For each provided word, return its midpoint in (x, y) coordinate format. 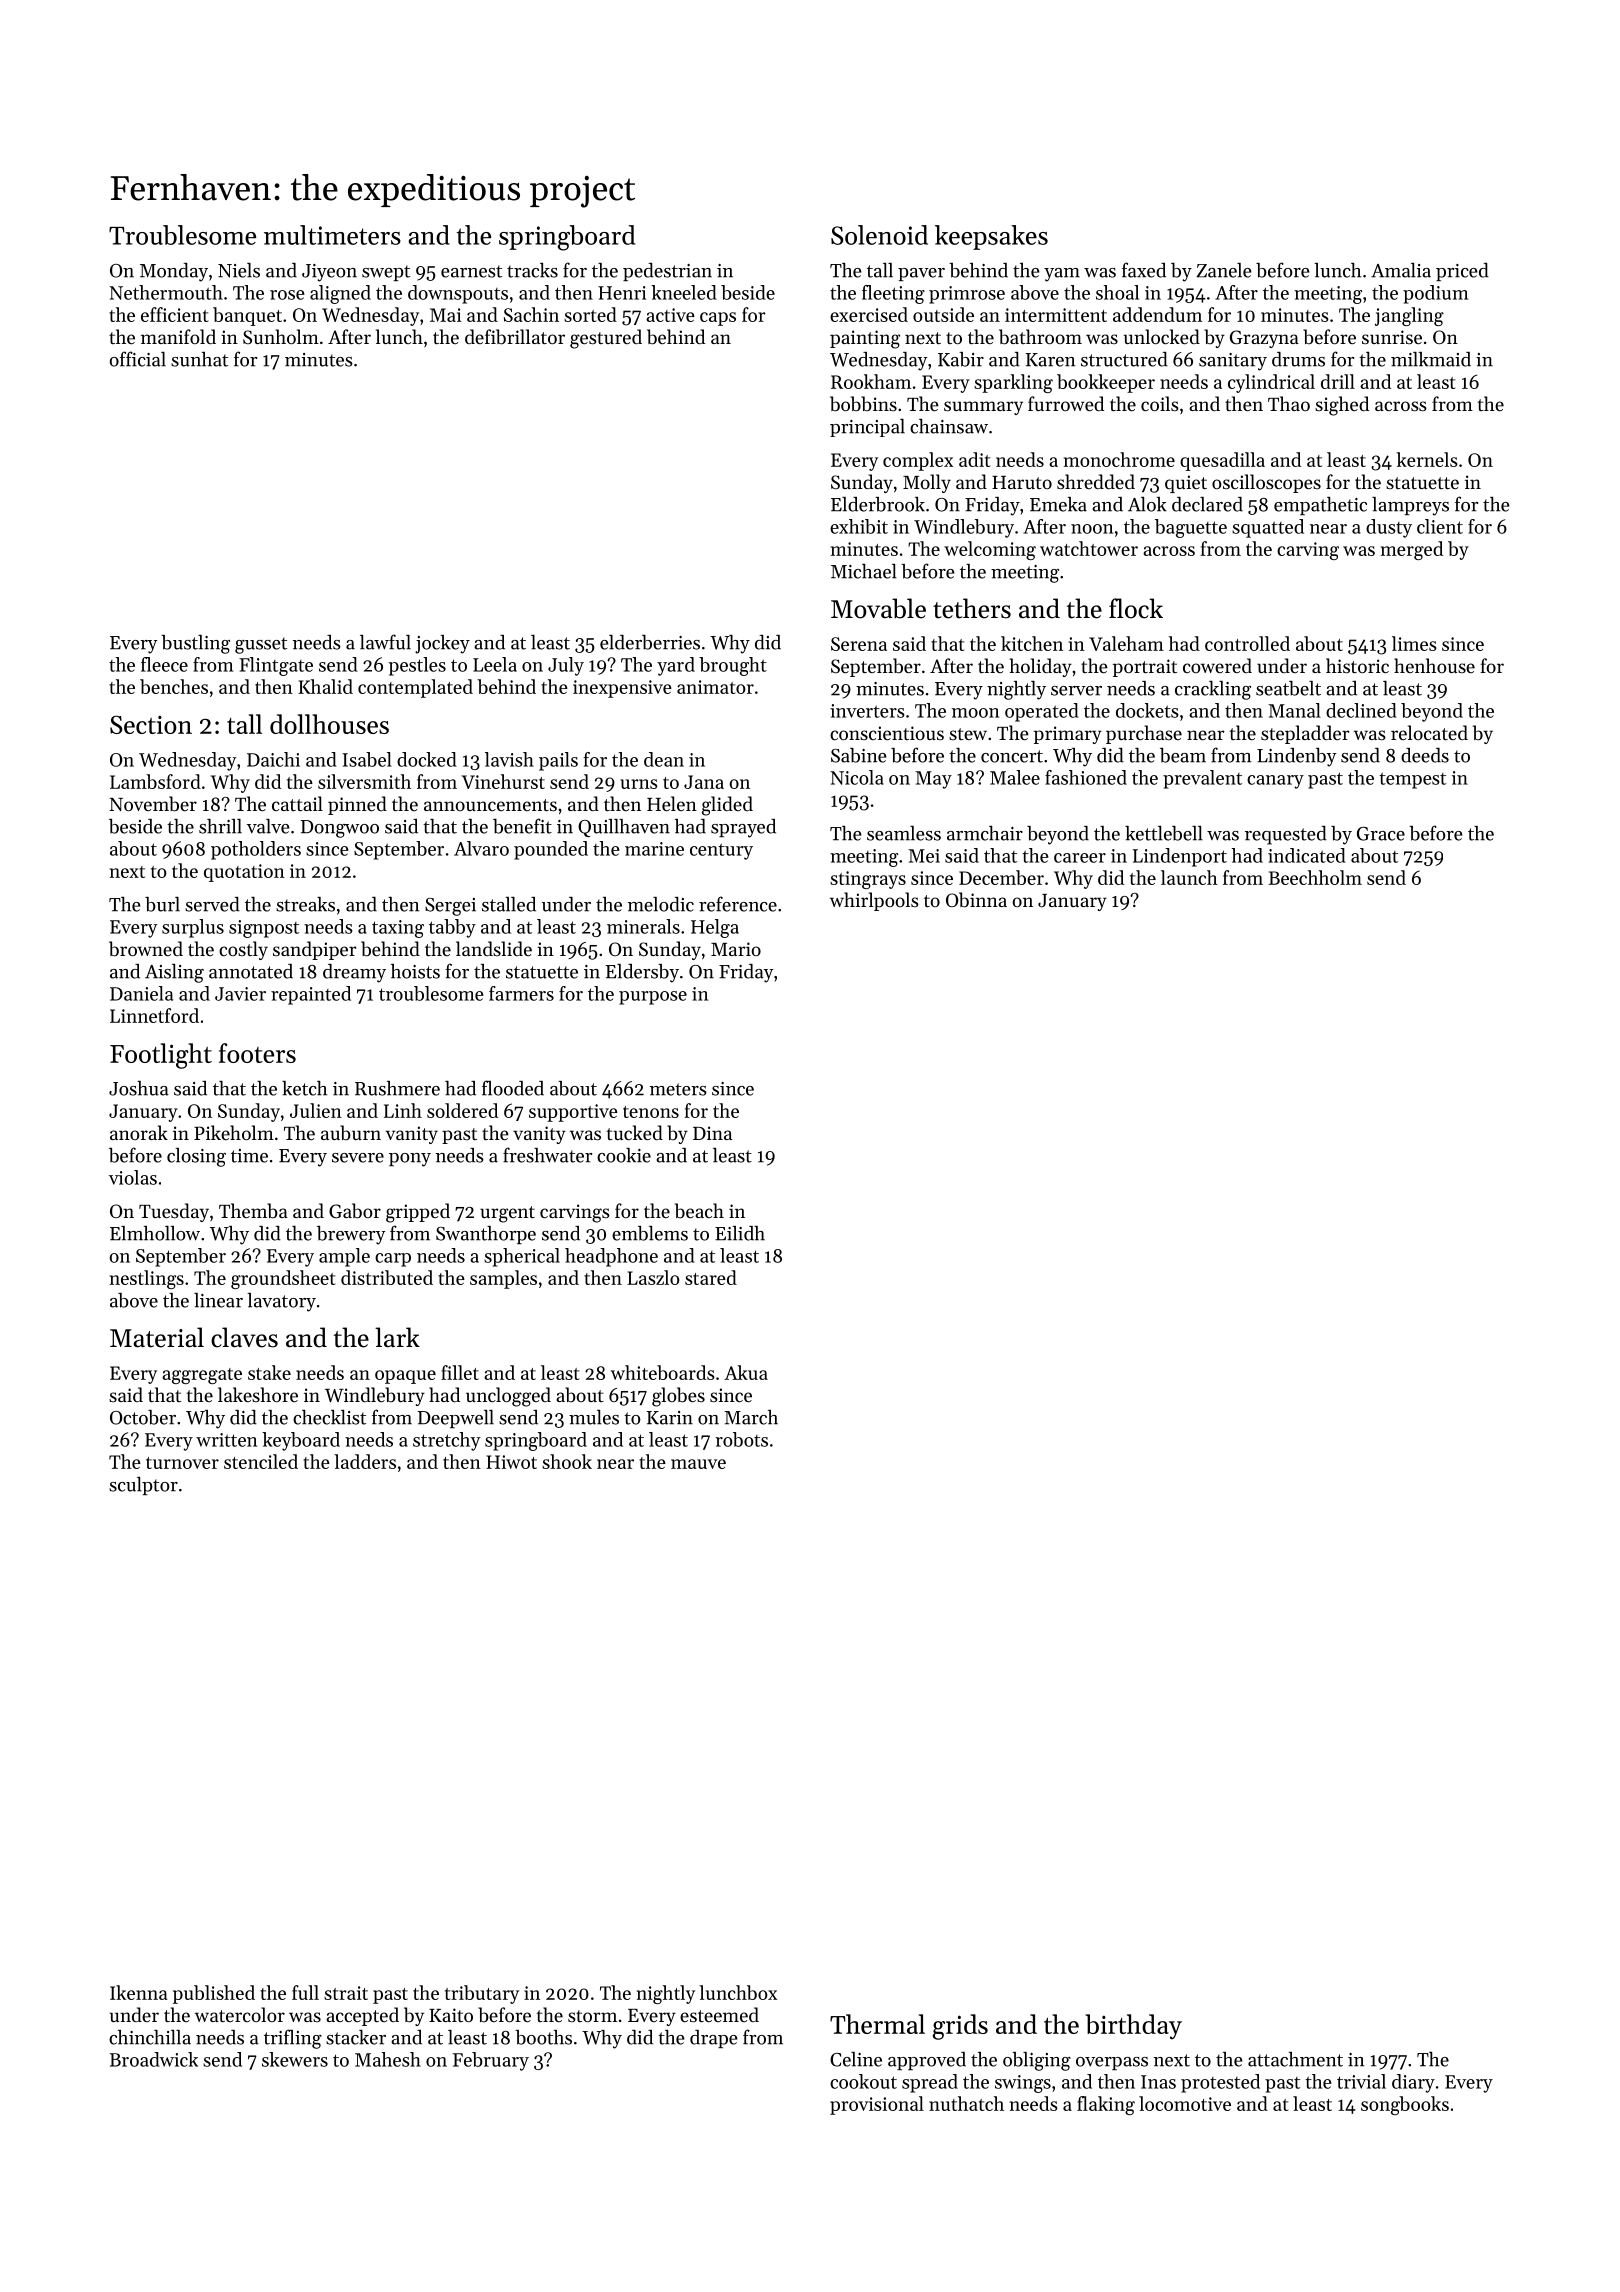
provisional (877, 2105)
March (751, 1417)
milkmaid (1431, 359)
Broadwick (153, 2059)
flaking (1106, 2105)
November (153, 804)
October (143, 1417)
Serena (859, 644)
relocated (1429, 732)
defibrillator (515, 337)
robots (741, 1439)
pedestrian (667, 272)
